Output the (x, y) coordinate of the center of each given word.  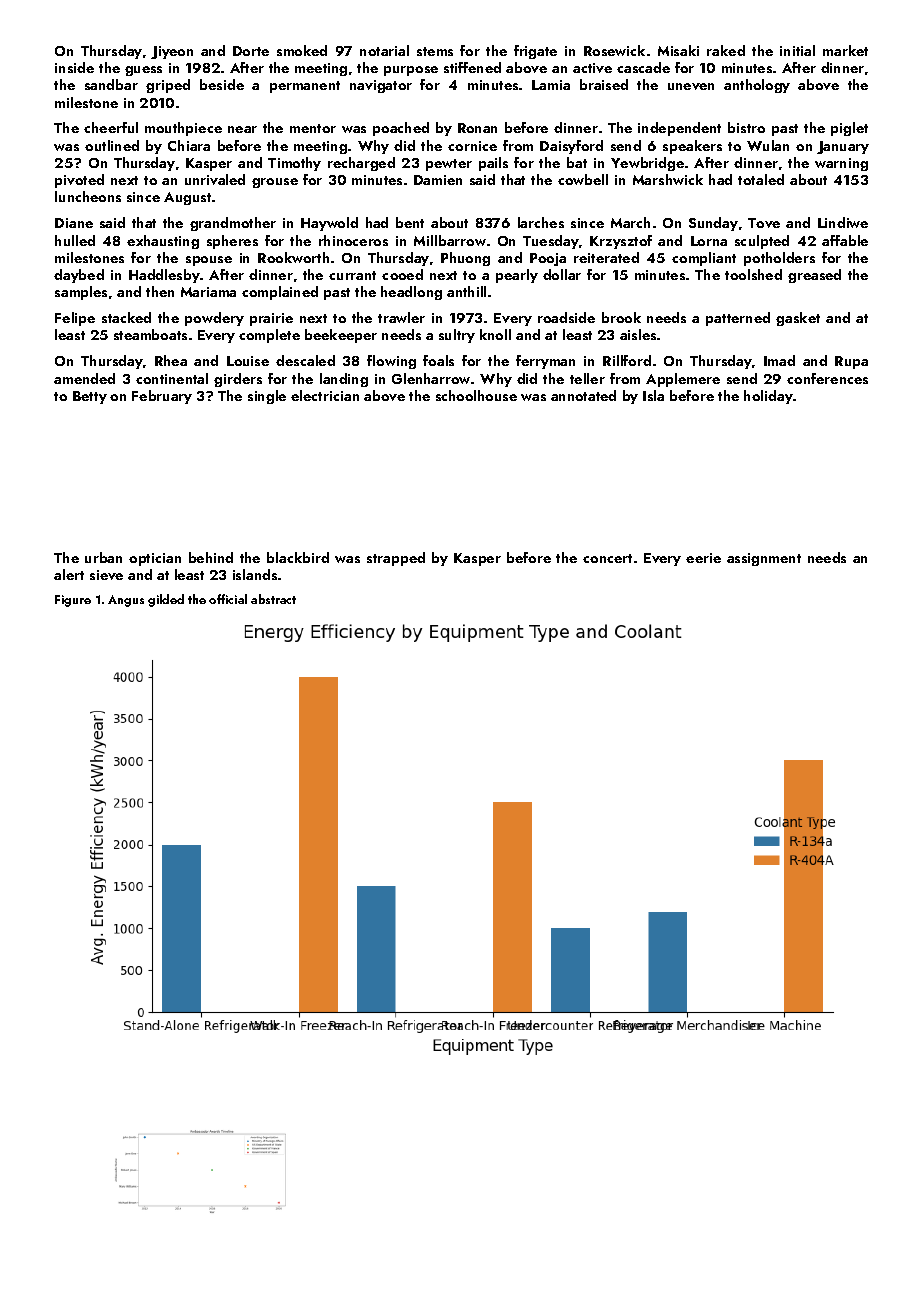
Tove (764, 223)
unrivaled (215, 179)
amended (84, 378)
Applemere (683, 380)
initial (797, 50)
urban (103, 557)
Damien (438, 180)
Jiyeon (172, 52)
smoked (302, 50)
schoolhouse (476, 395)
